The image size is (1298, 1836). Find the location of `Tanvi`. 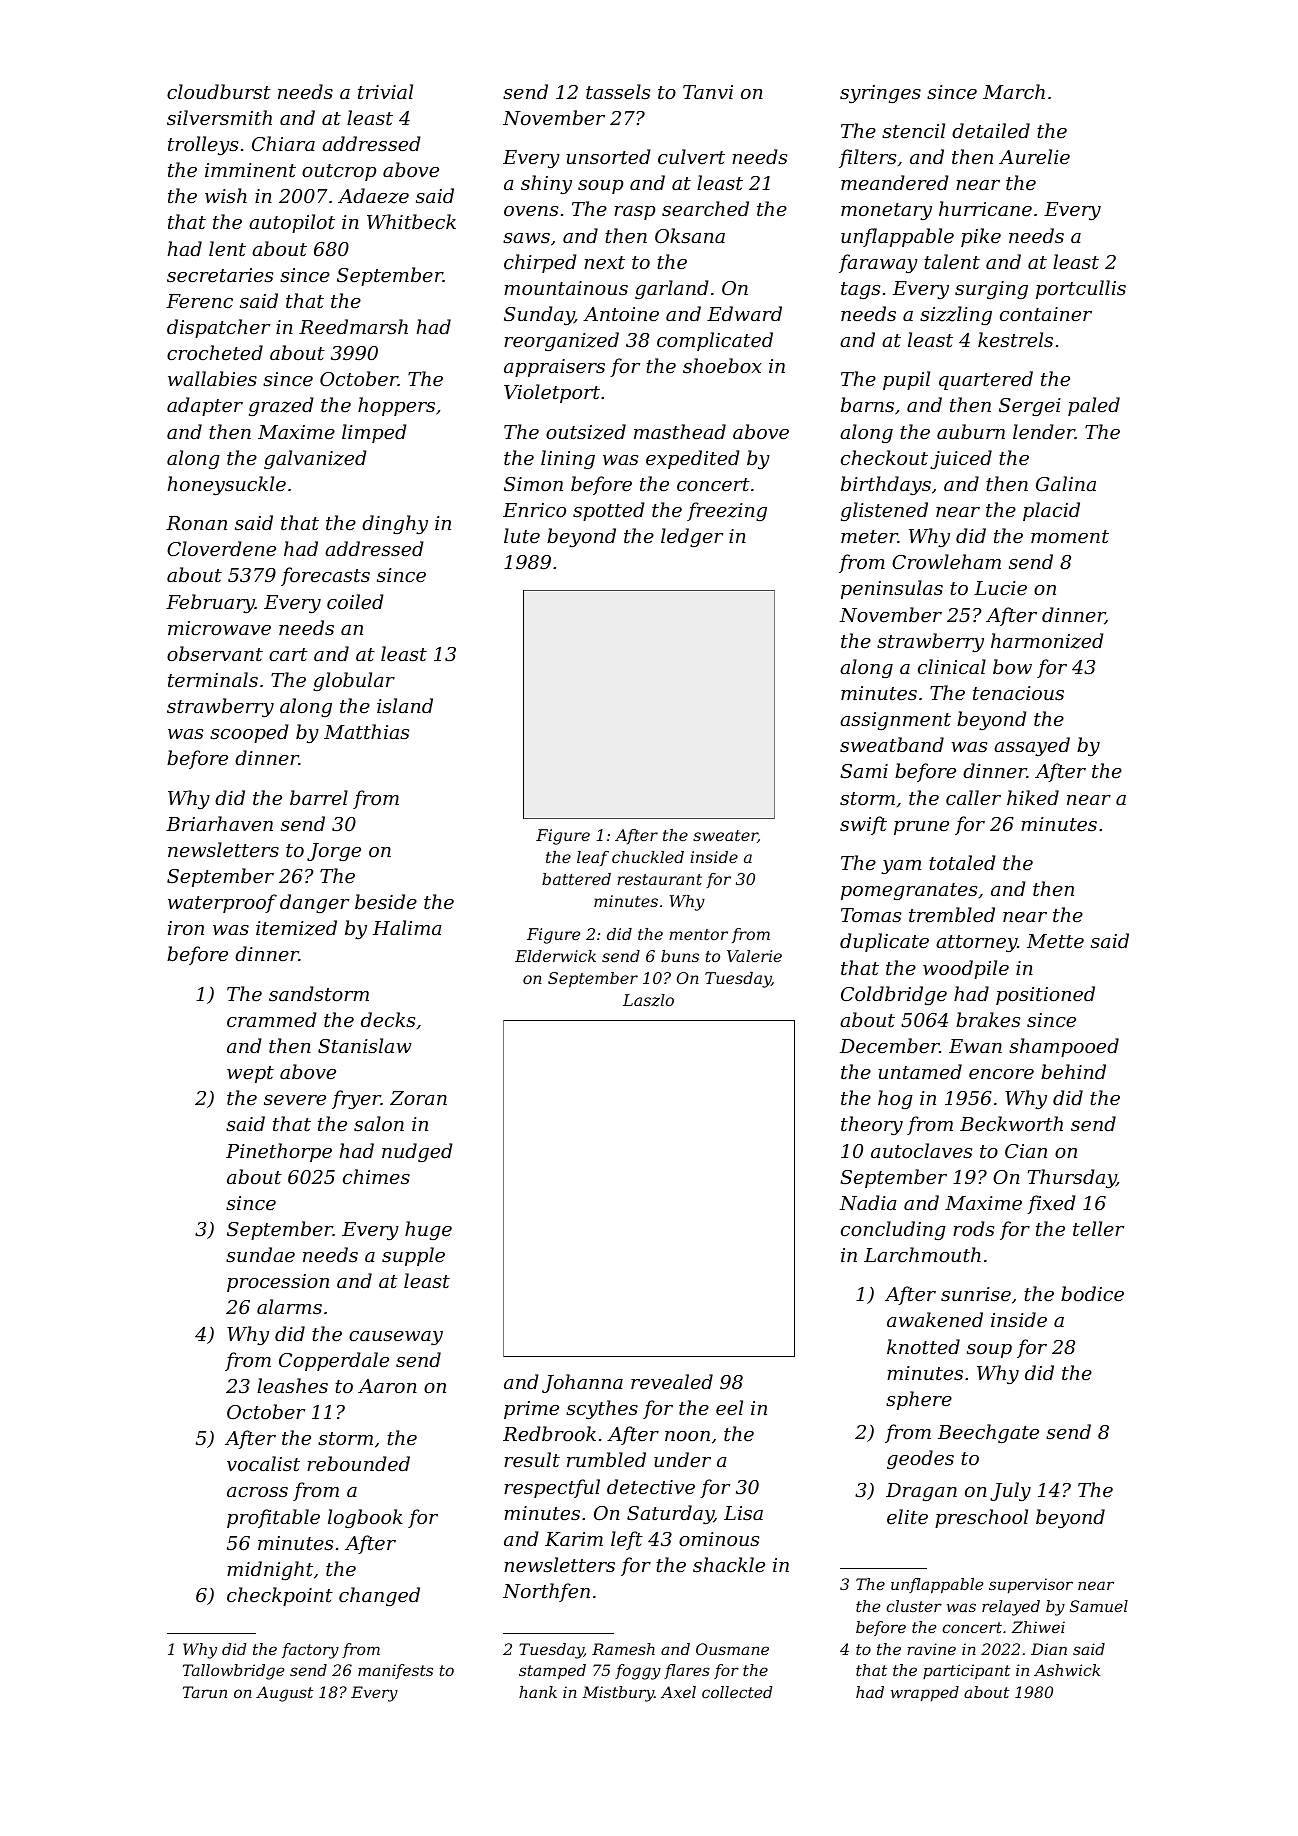

Tanvi is located at coordinates (708, 92).
